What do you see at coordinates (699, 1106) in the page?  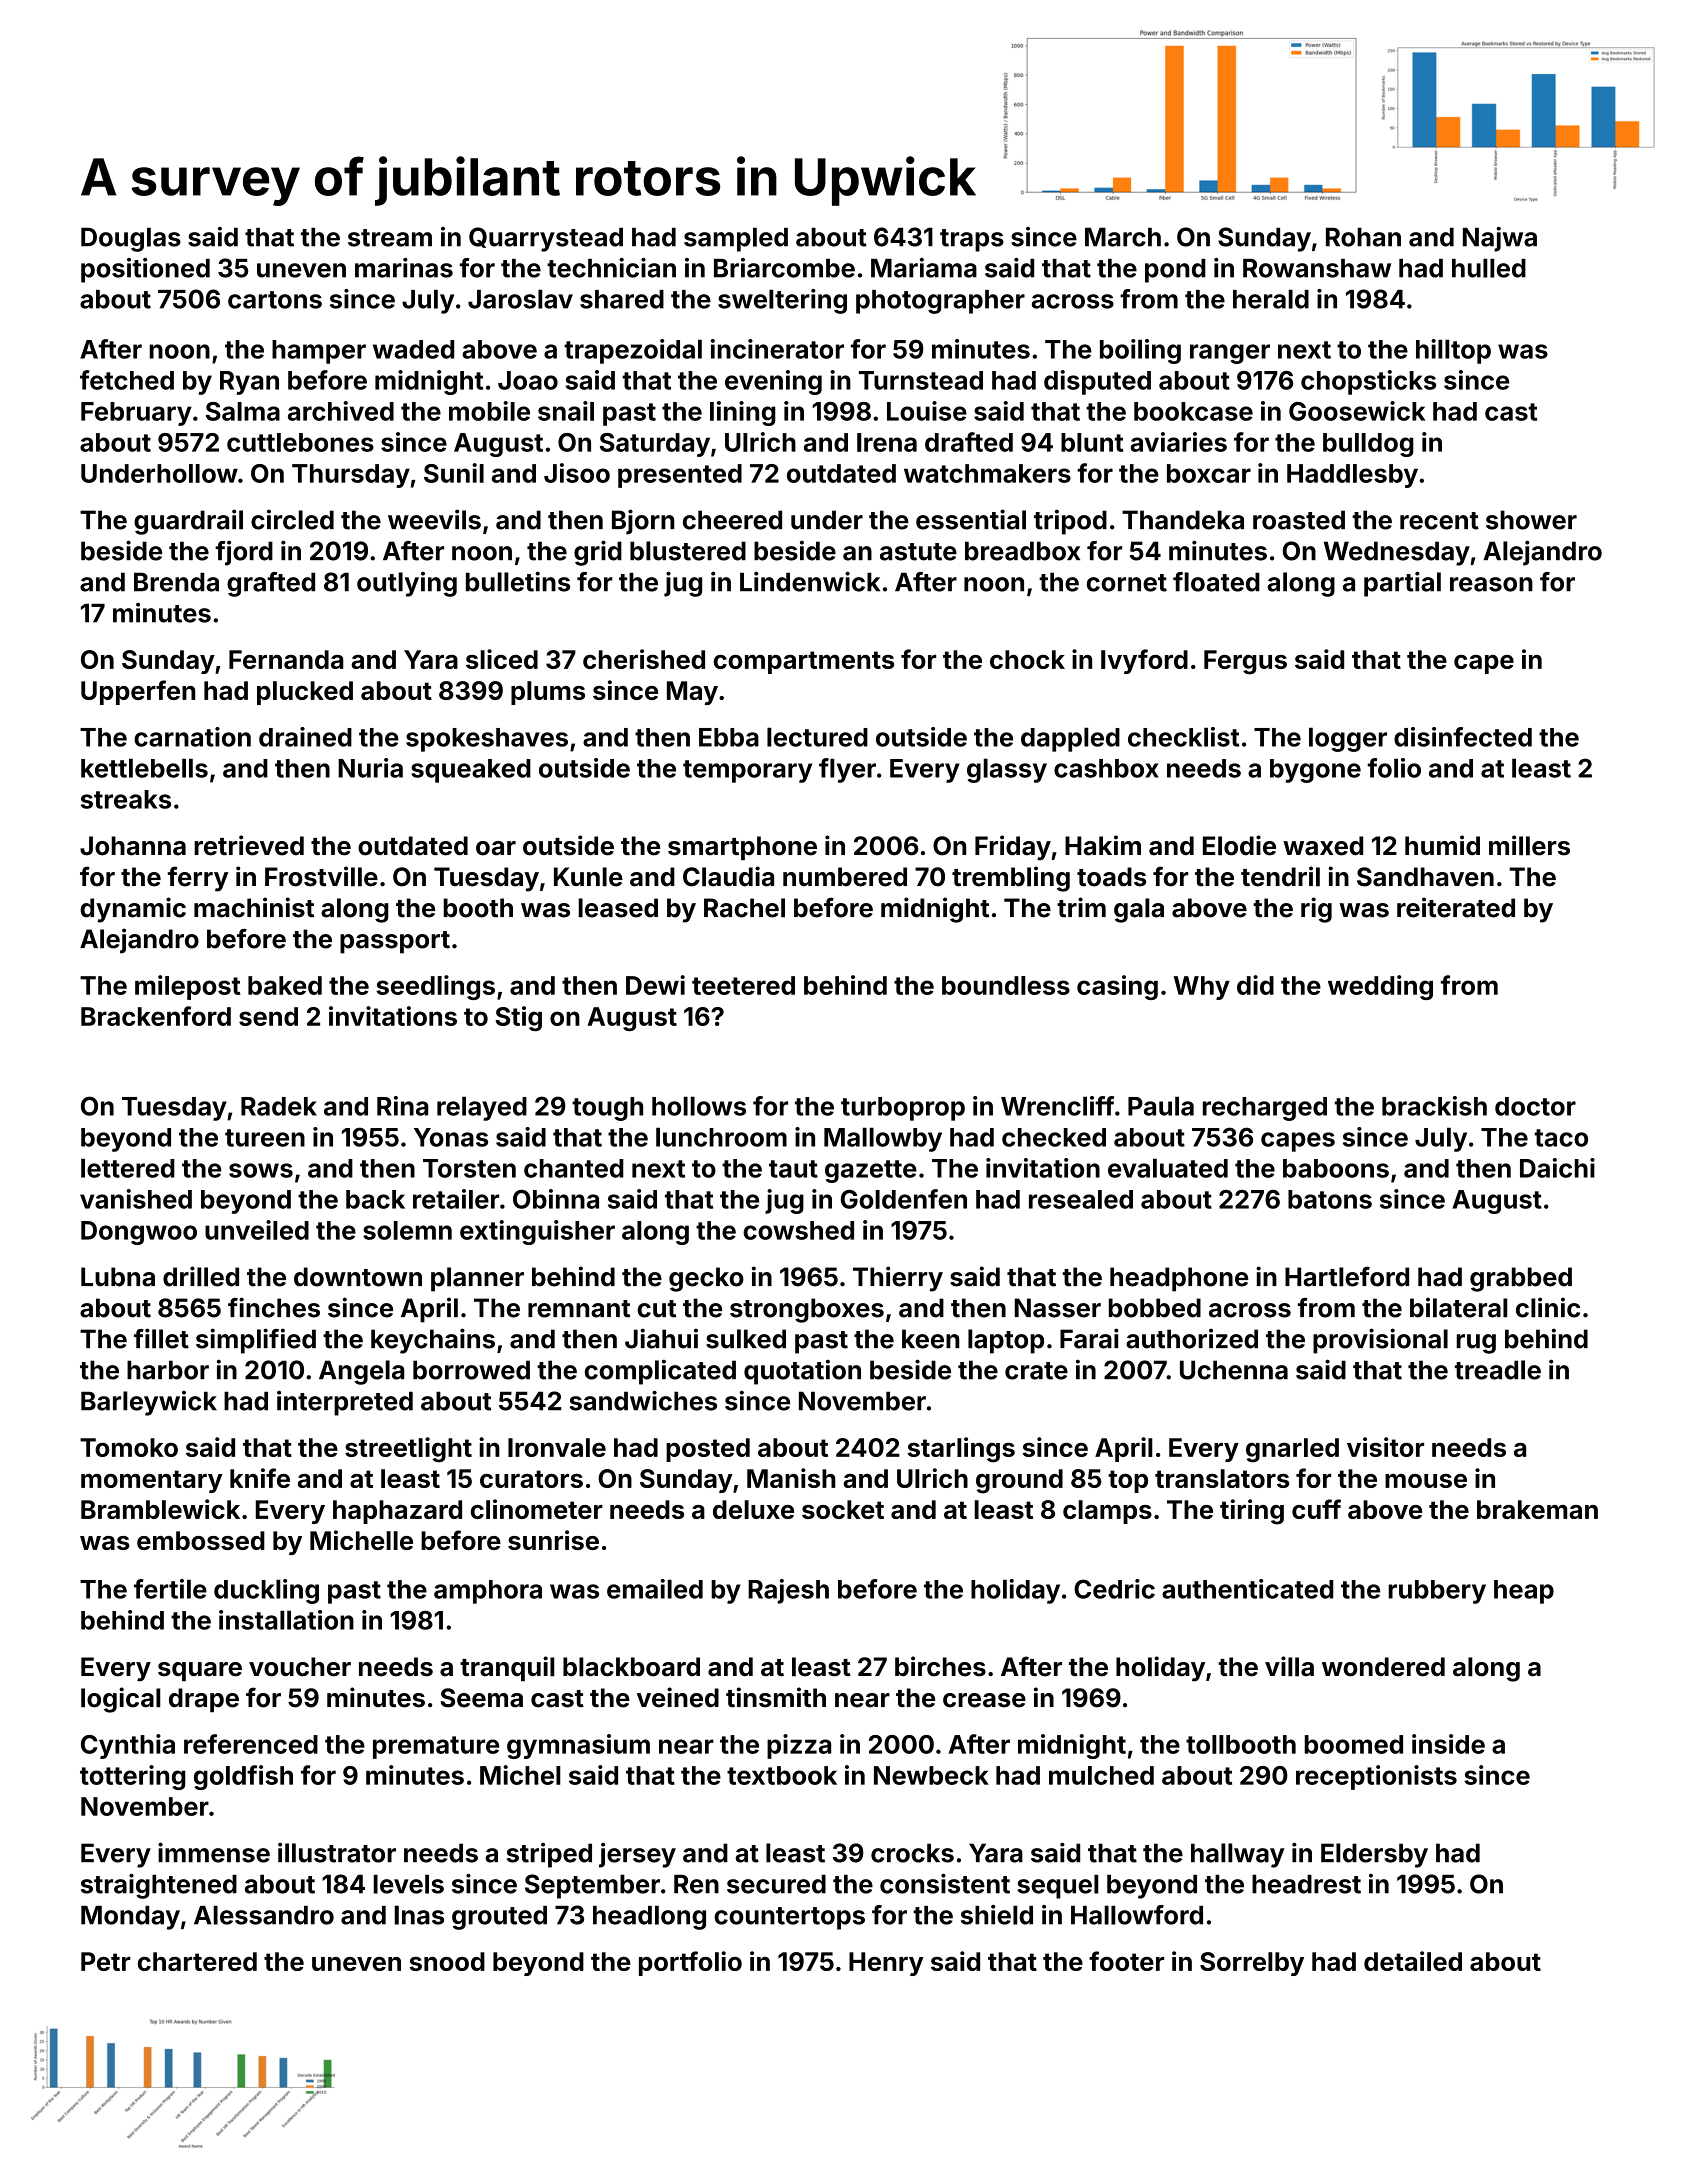 I see `hollows` at bounding box center [699, 1106].
